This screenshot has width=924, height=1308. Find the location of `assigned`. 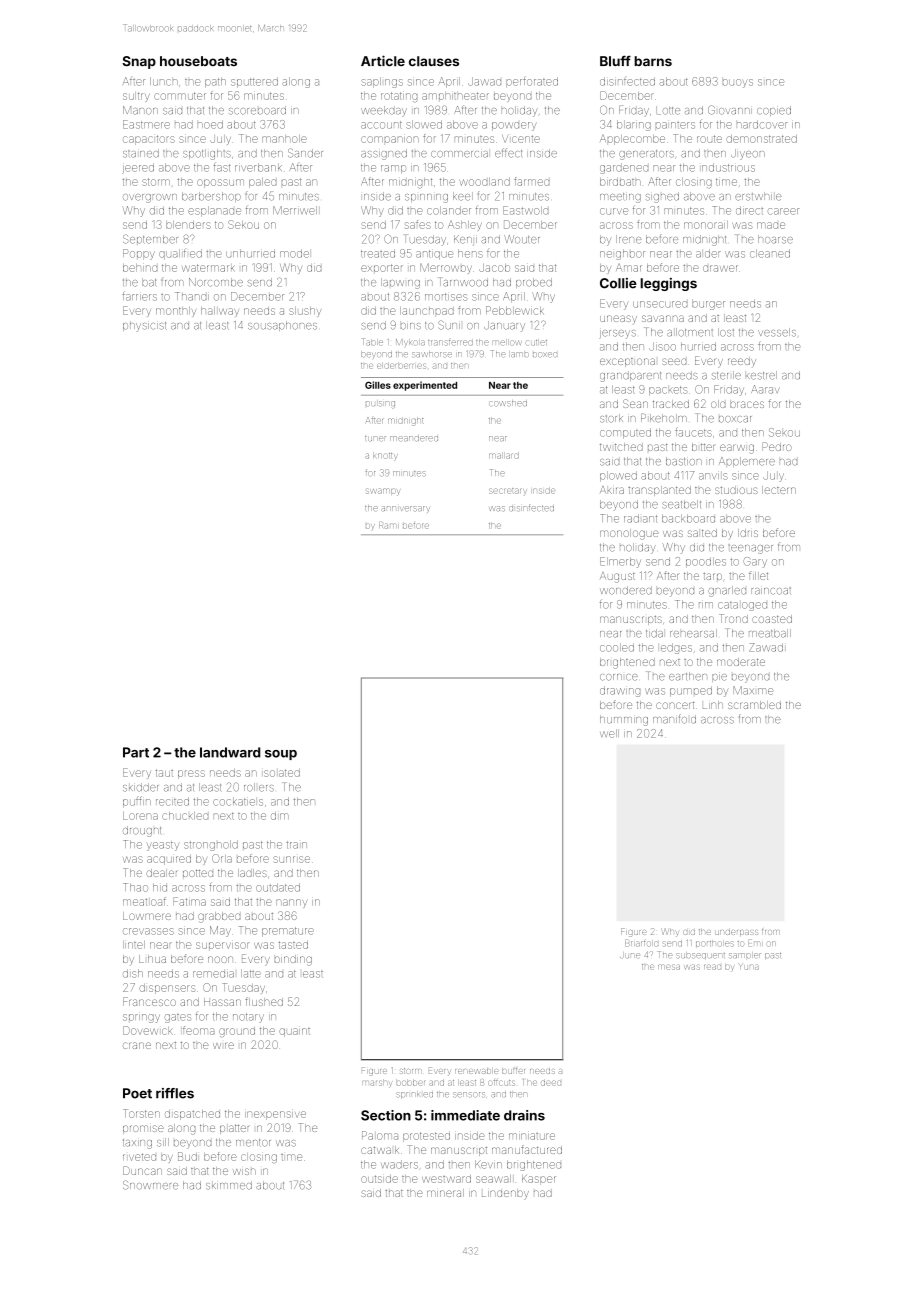

assigned is located at coordinates (384, 154).
